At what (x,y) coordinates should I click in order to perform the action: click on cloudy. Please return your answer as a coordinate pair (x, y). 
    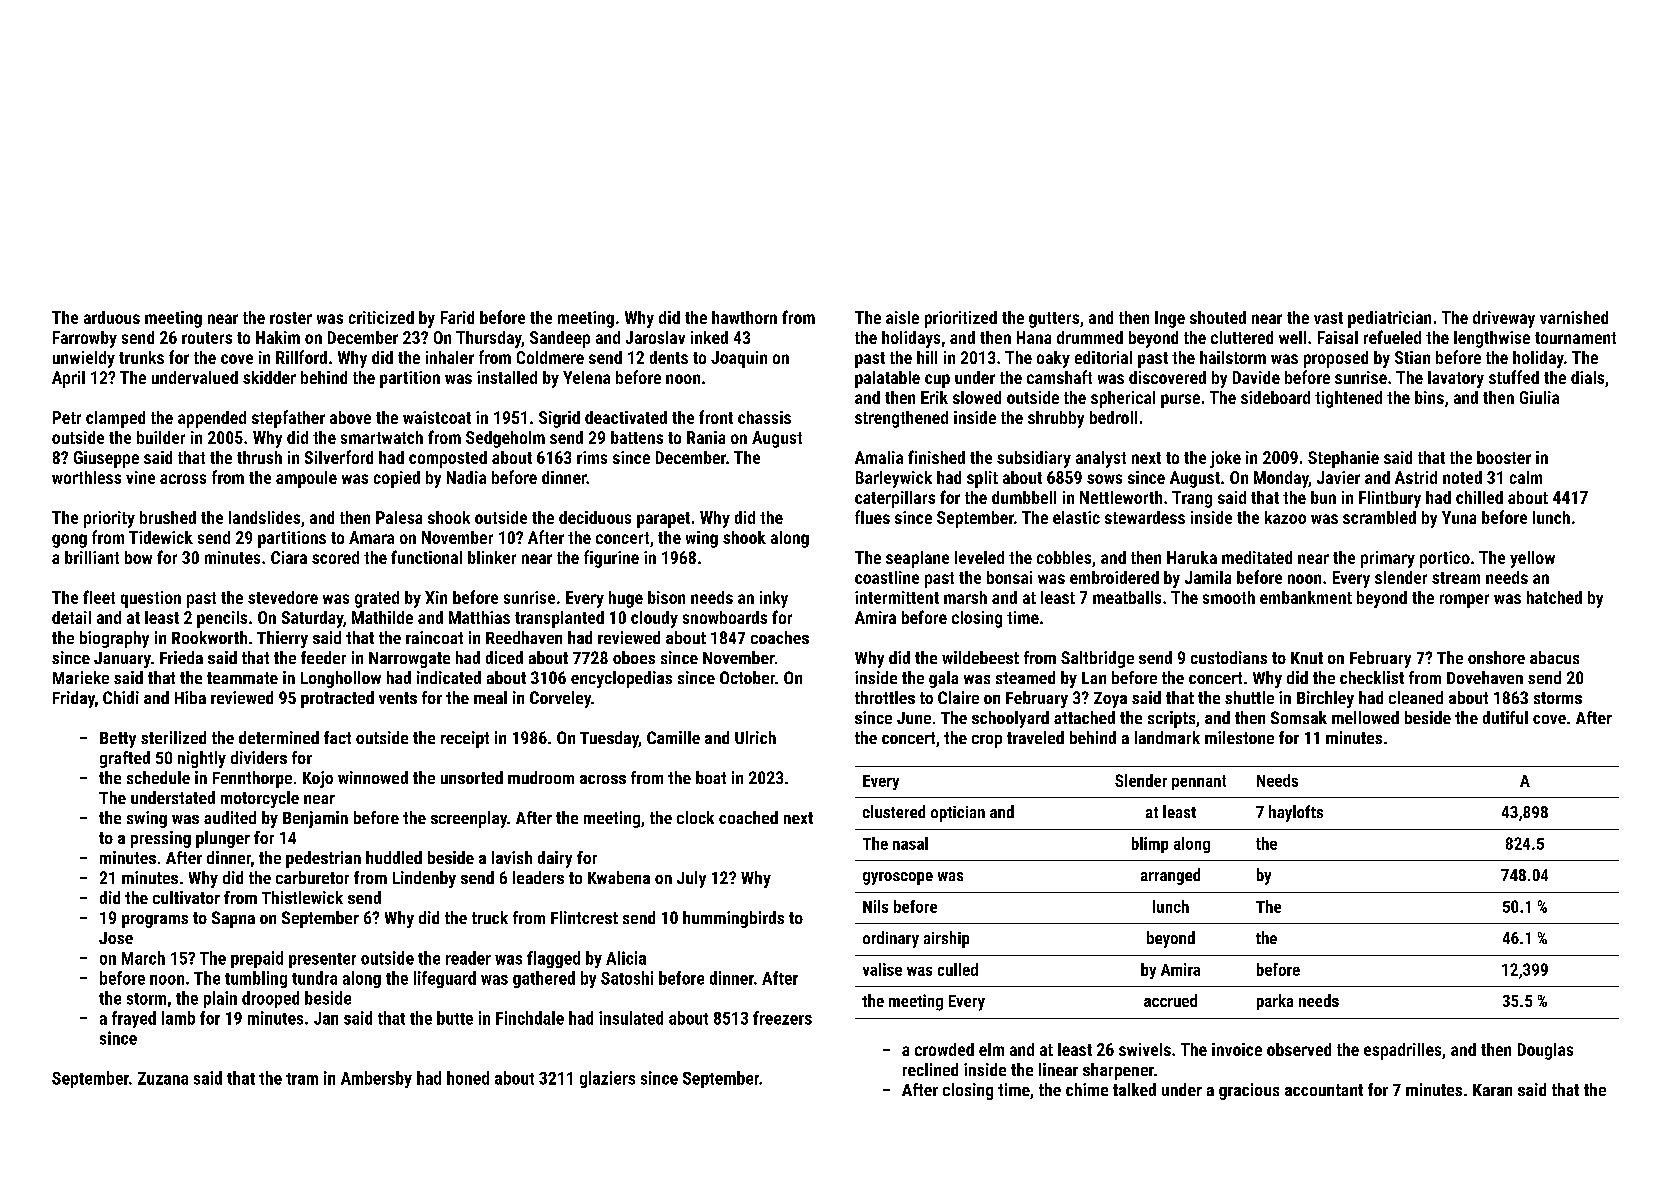
    Looking at the image, I should click on (654, 619).
